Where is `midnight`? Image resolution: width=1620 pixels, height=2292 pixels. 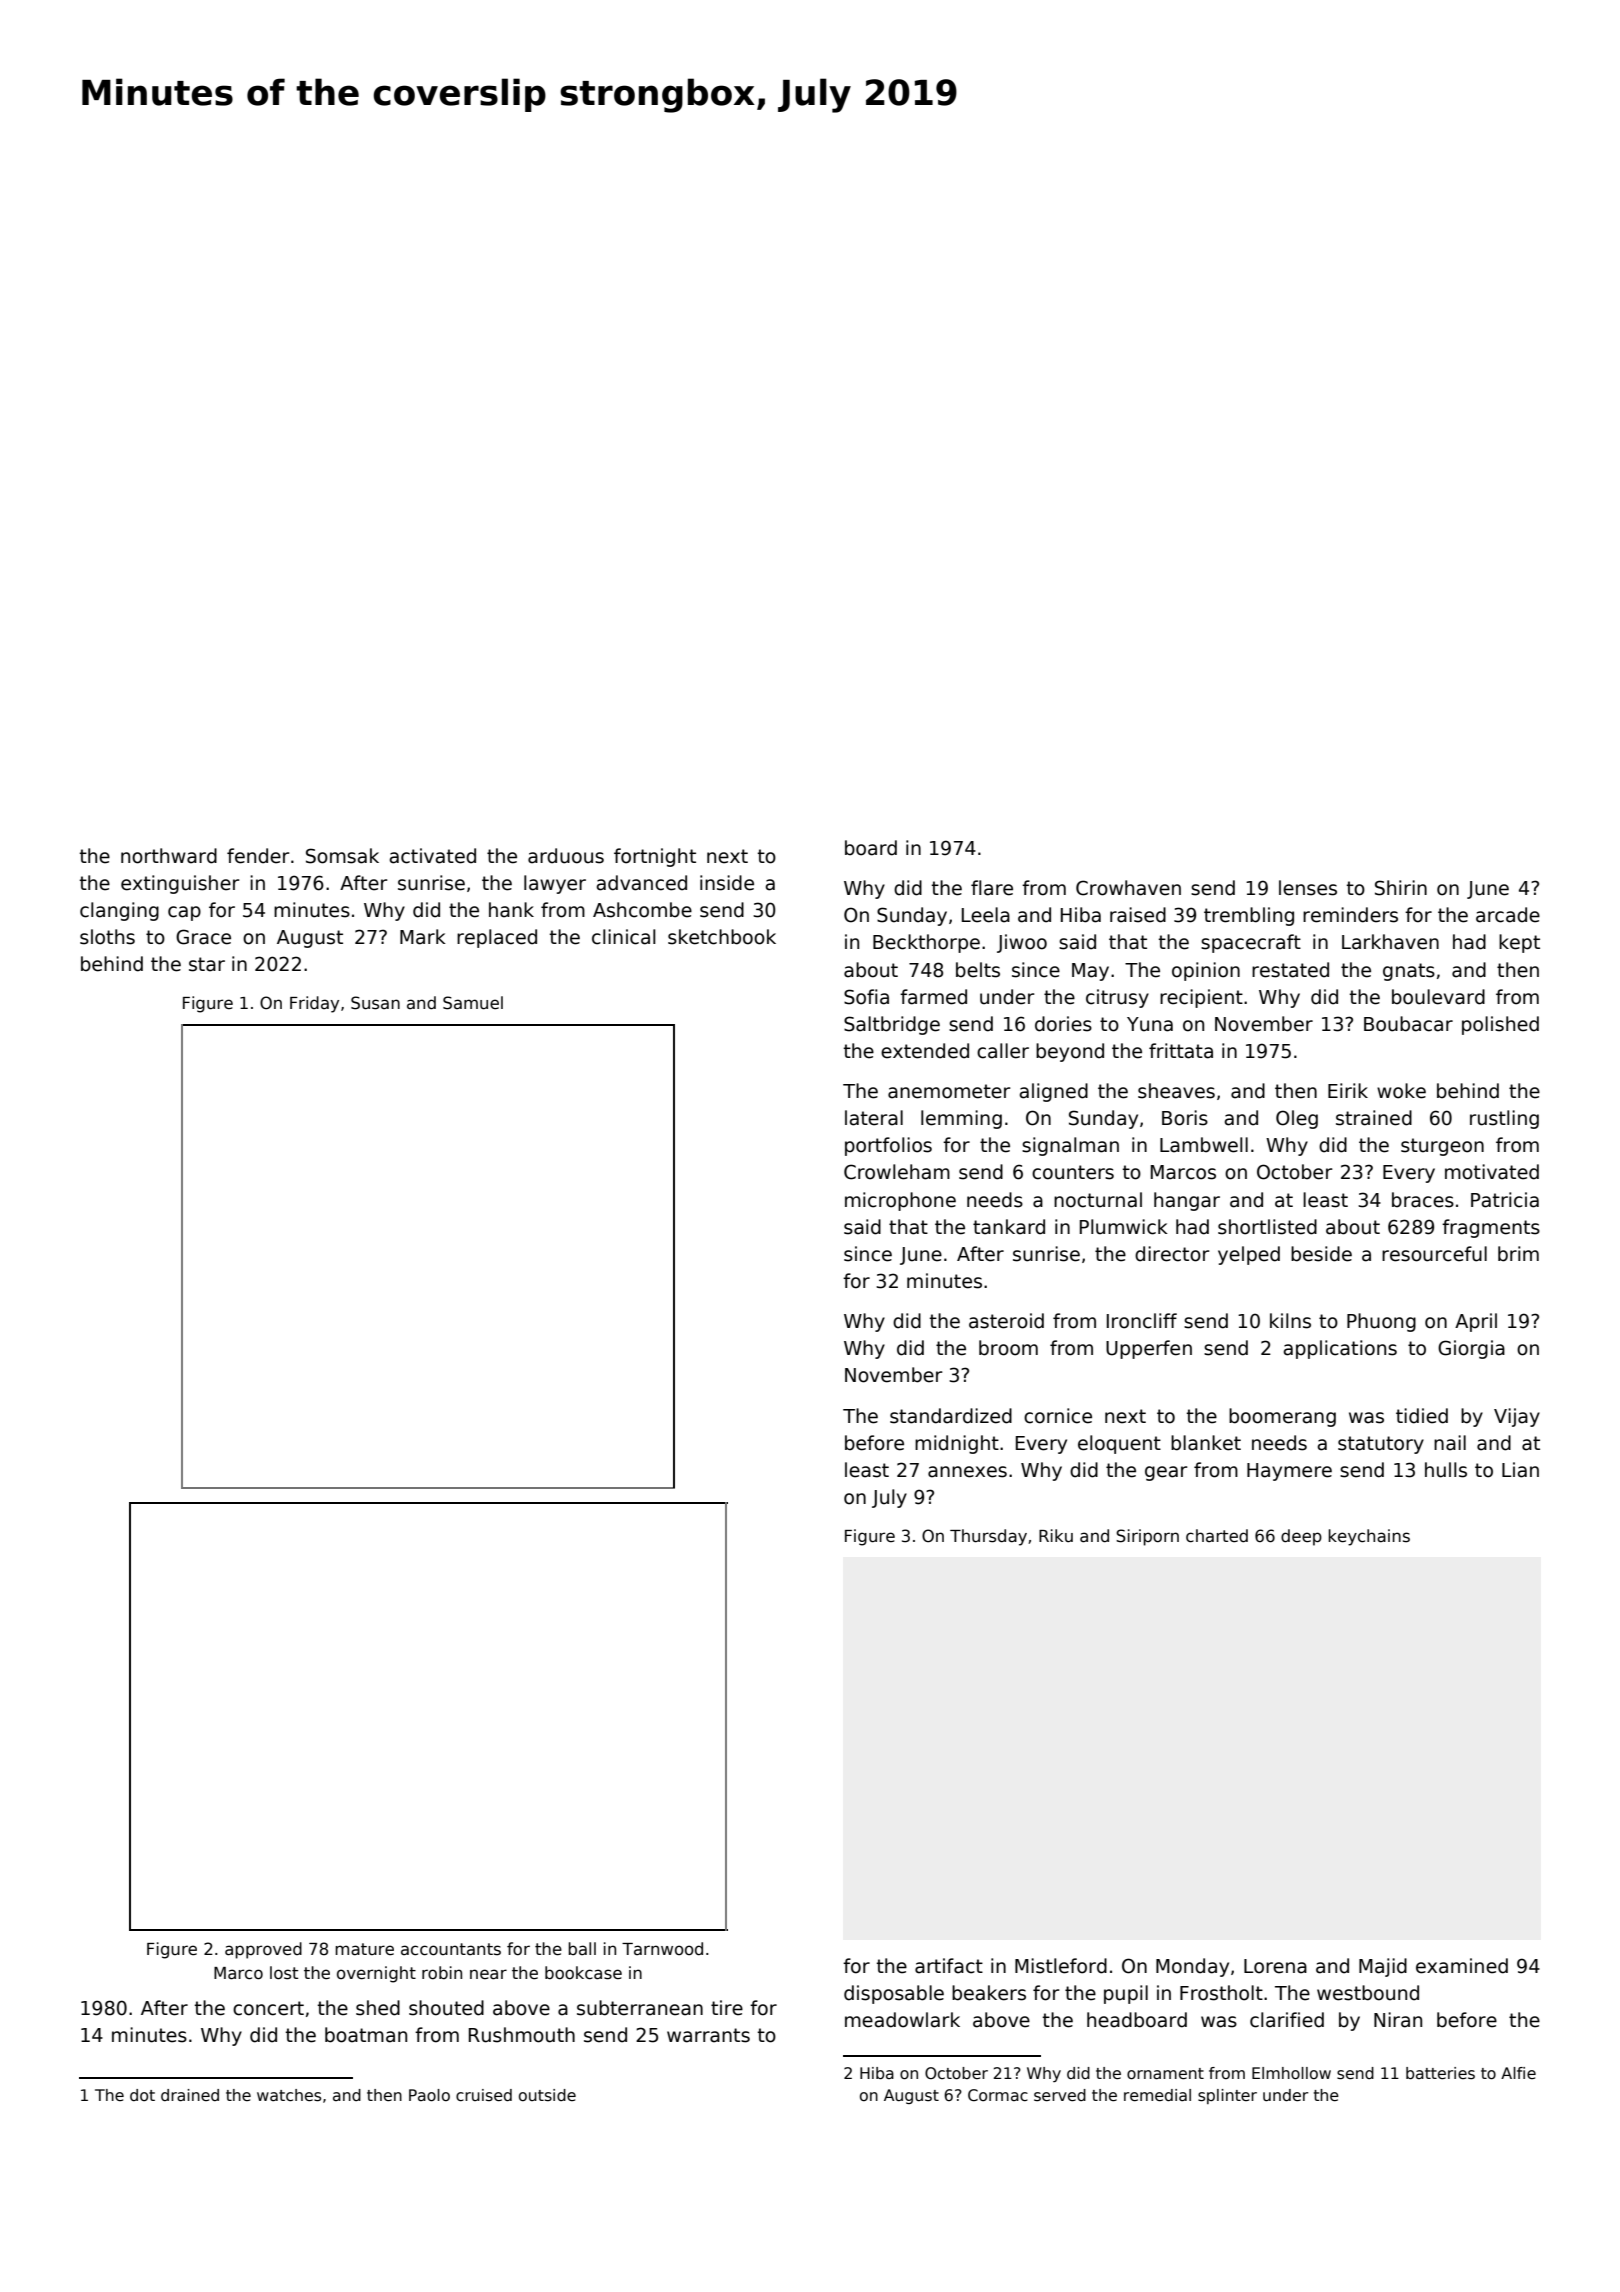 midnight is located at coordinates (957, 1444).
